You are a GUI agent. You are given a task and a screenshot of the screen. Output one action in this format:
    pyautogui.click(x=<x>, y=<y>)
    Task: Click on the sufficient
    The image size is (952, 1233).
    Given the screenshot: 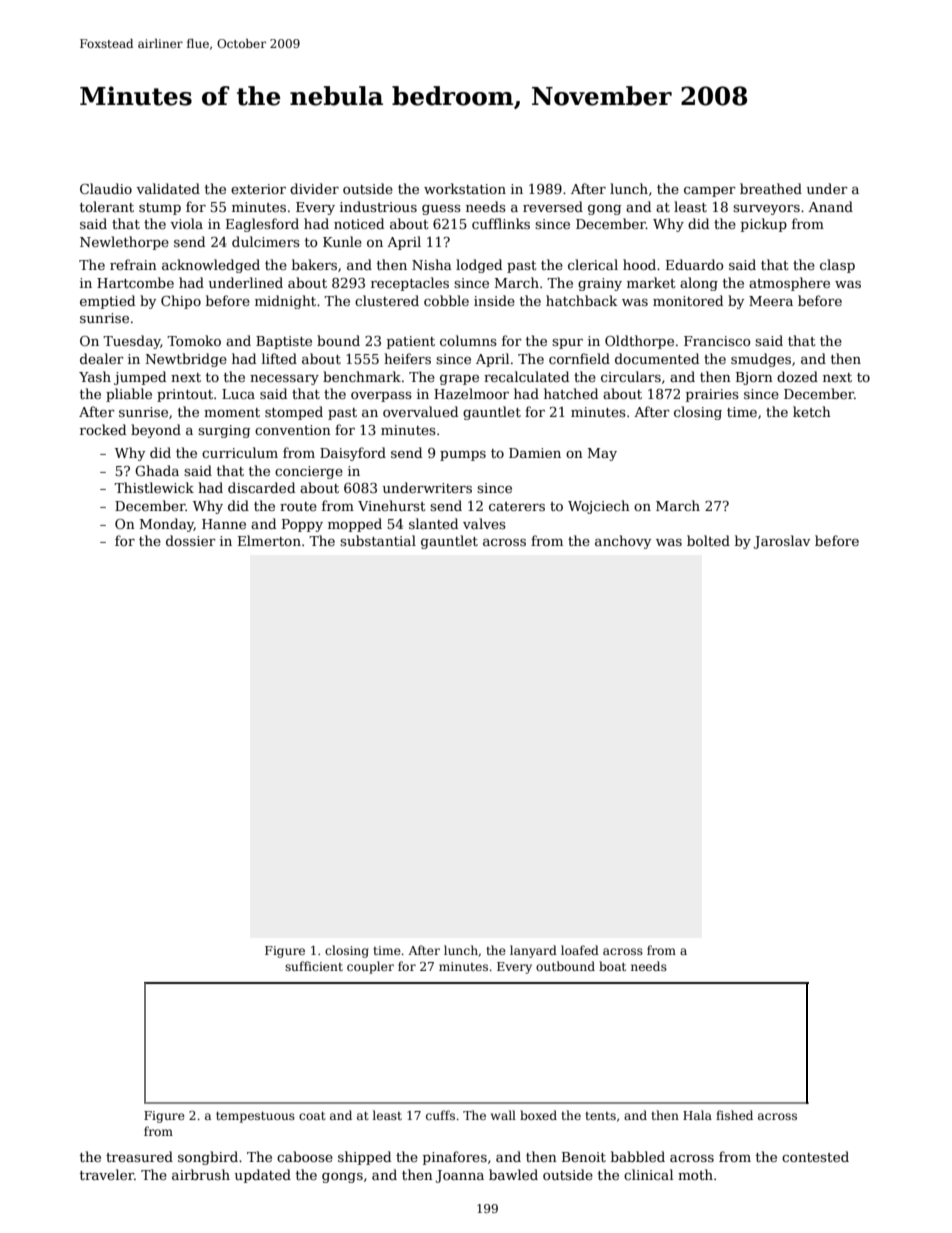 What is the action you would take?
    pyautogui.click(x=314, y=966)
